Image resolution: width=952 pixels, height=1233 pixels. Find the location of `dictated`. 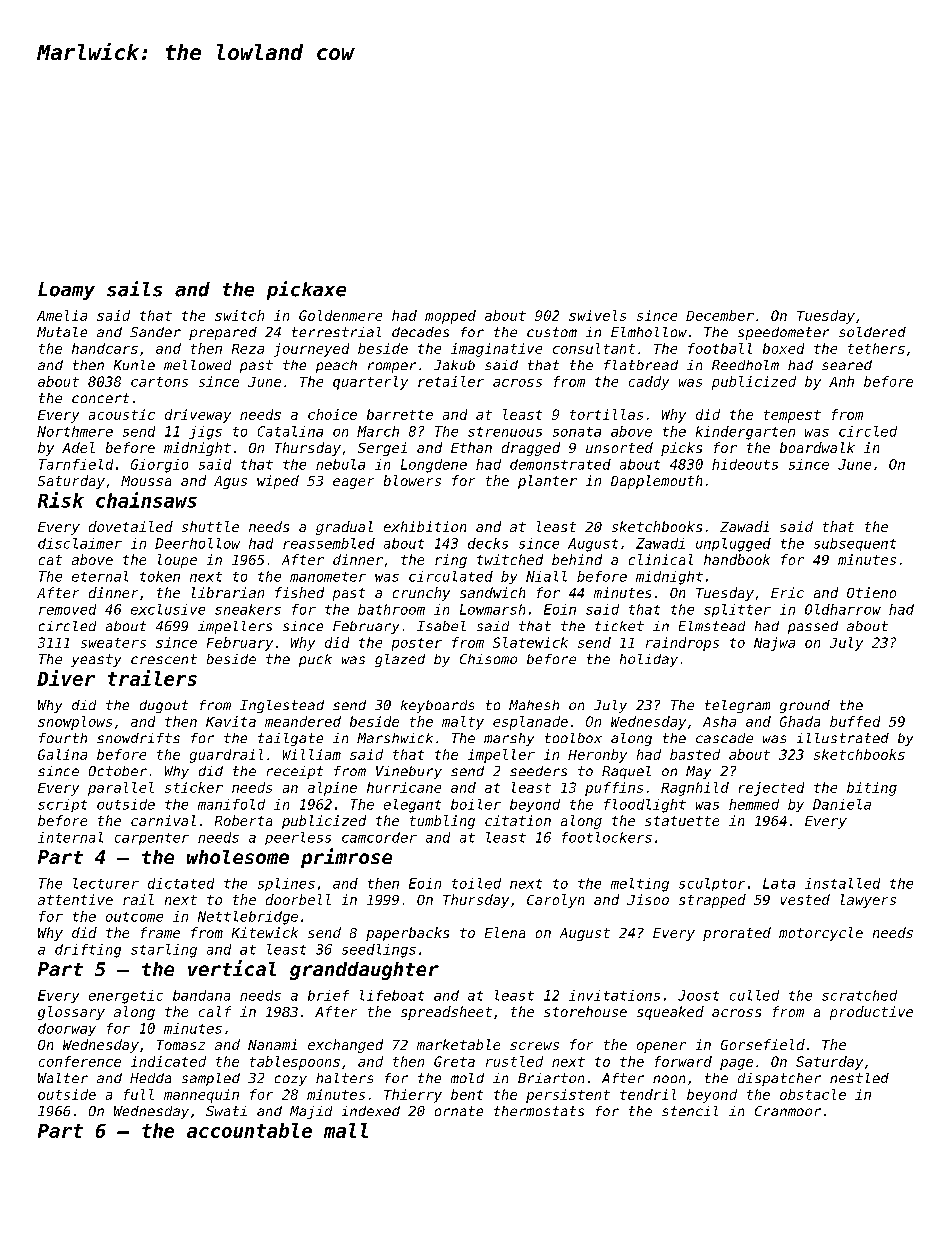

dictated is located at coordinates (181, 883).
